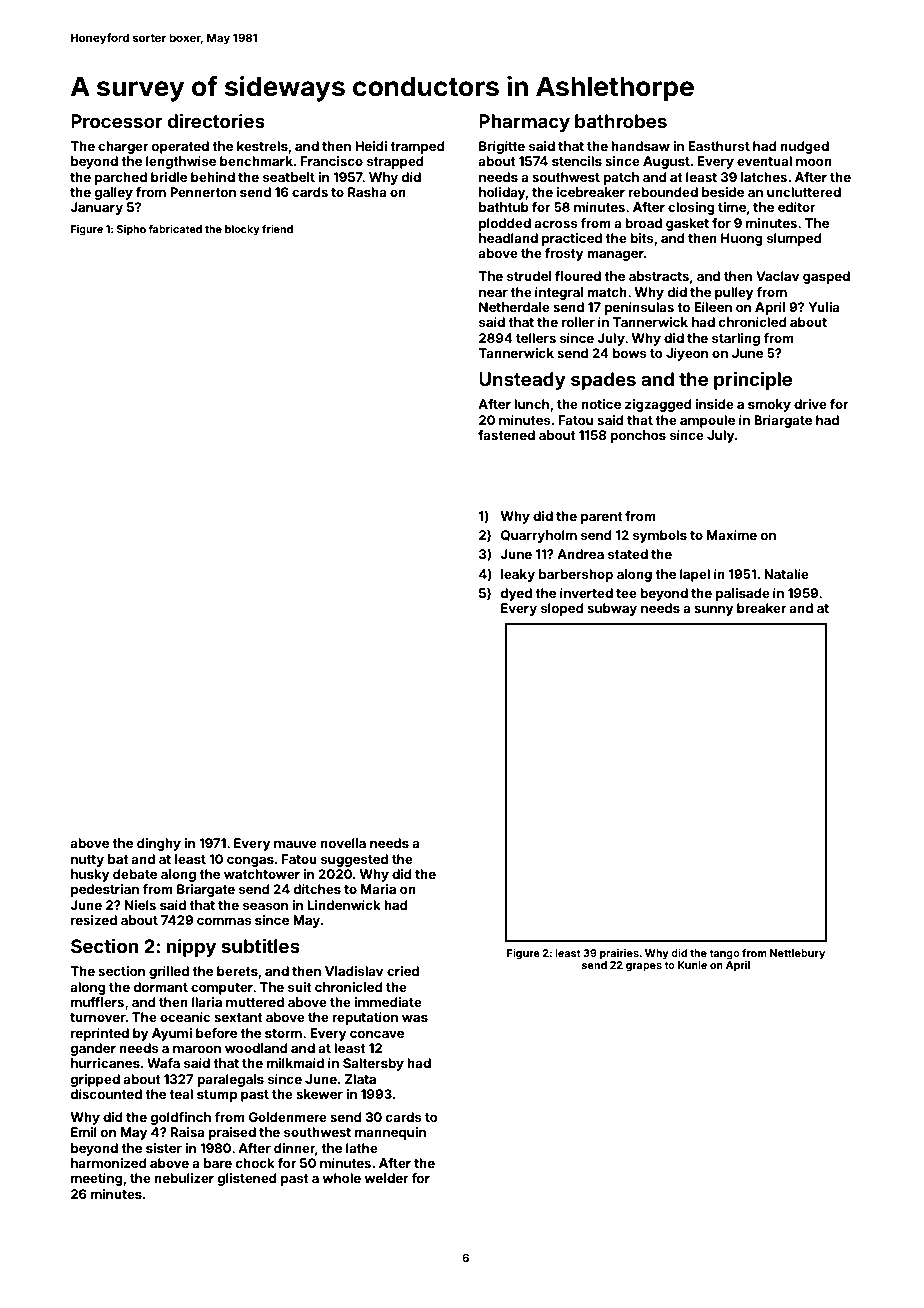 Image resolution: width=924 pixels, height=1308 pixels. Describe the element at coordinates (217, 1096) in the page. I see `stump` at that location.
